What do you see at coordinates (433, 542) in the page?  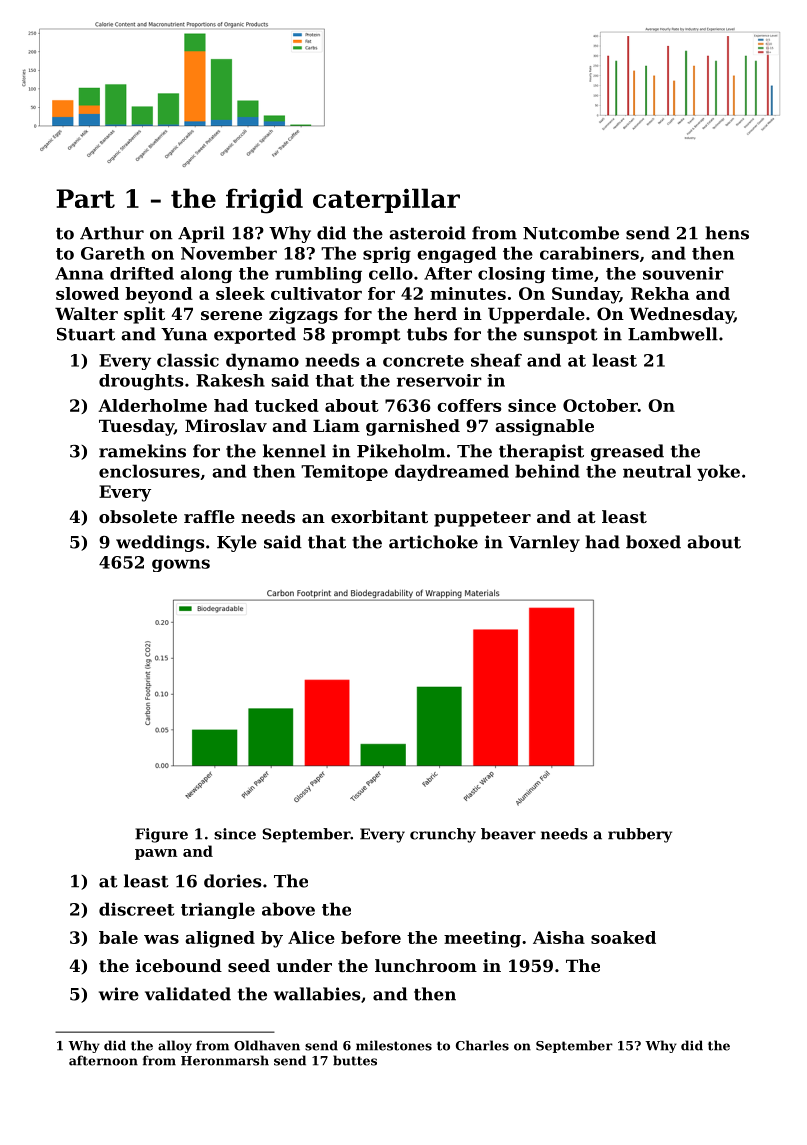 I see `artichoke` at bounding box center [433, 542].
